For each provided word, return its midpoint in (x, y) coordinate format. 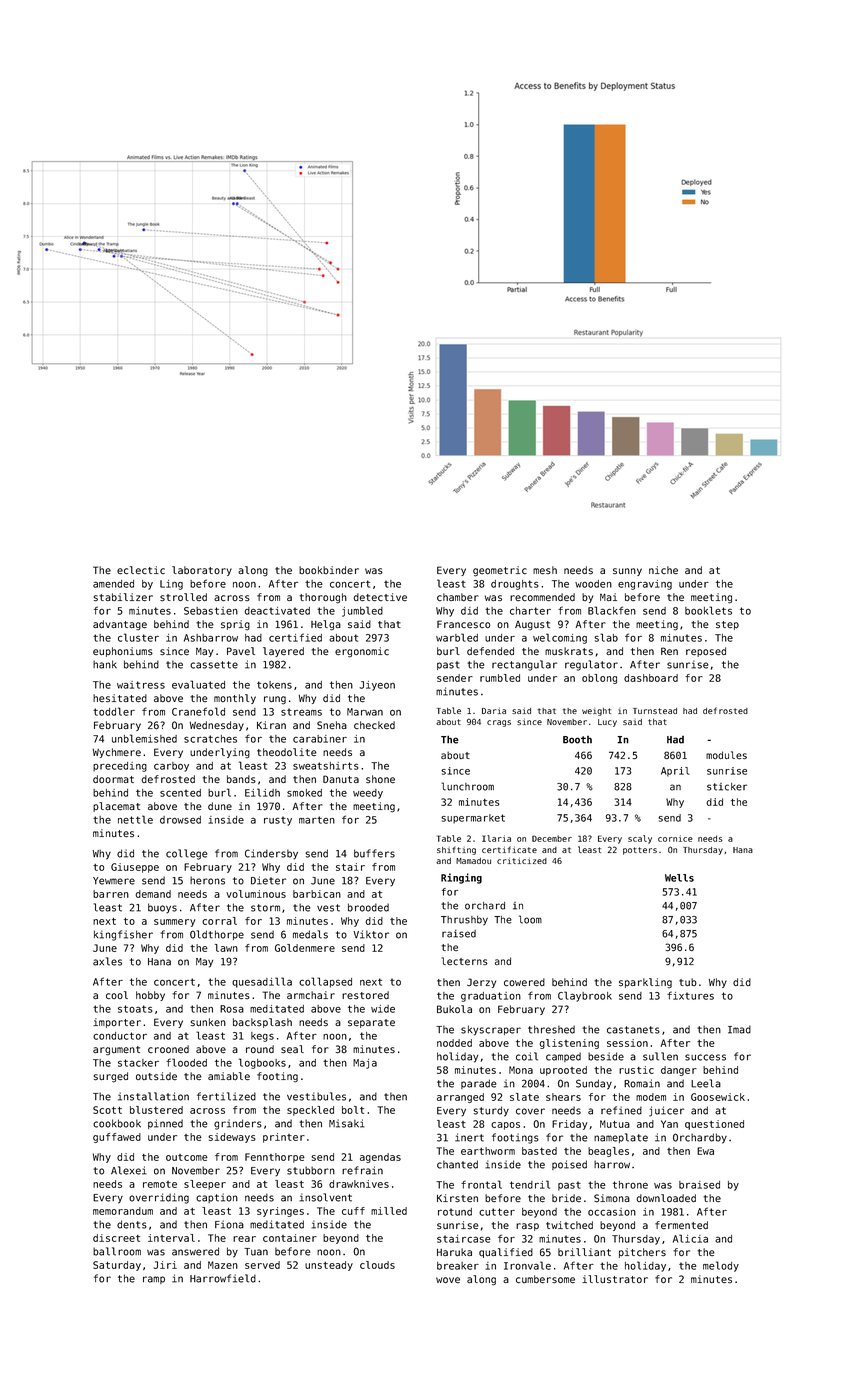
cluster (138, 637)
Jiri (165, 1265)
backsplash (262, 1023)
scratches (210, 739)
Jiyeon (377, 686)
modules (726, 755)
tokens (274, 685)
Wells (679, 878)
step (727, 625)
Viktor (371, 934)
